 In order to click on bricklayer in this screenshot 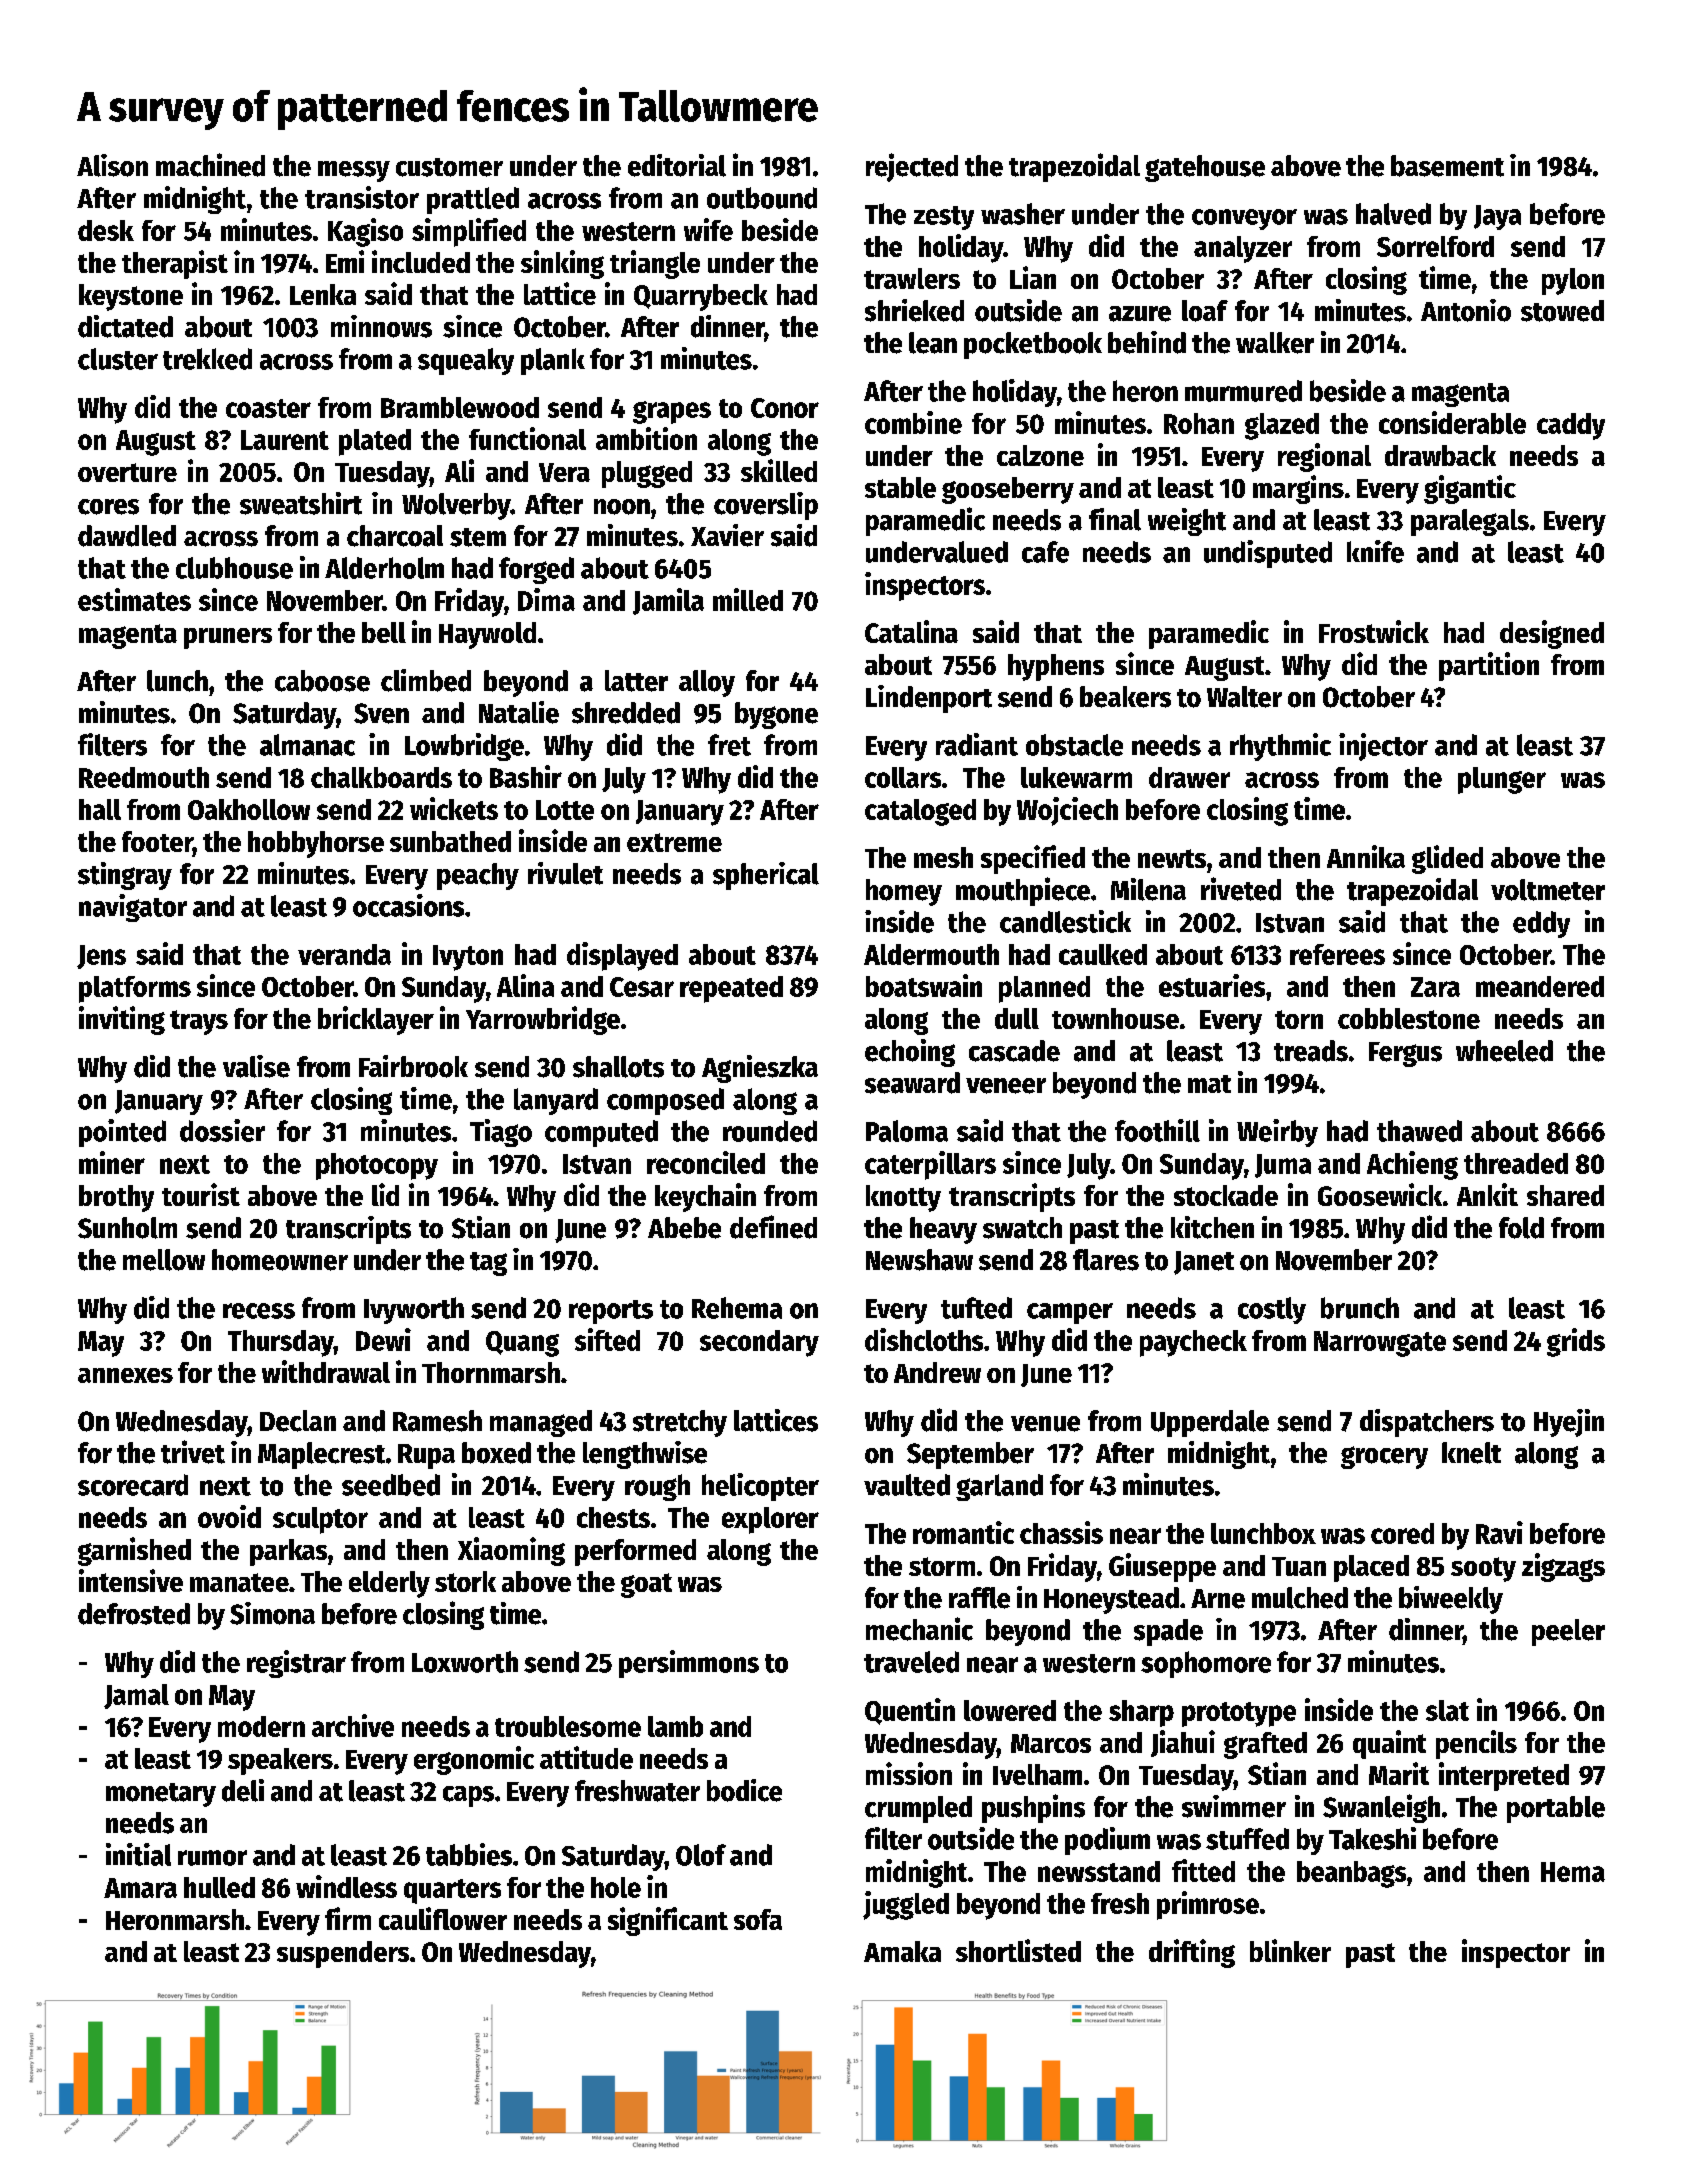, I will do `click(376, 1020)`.
